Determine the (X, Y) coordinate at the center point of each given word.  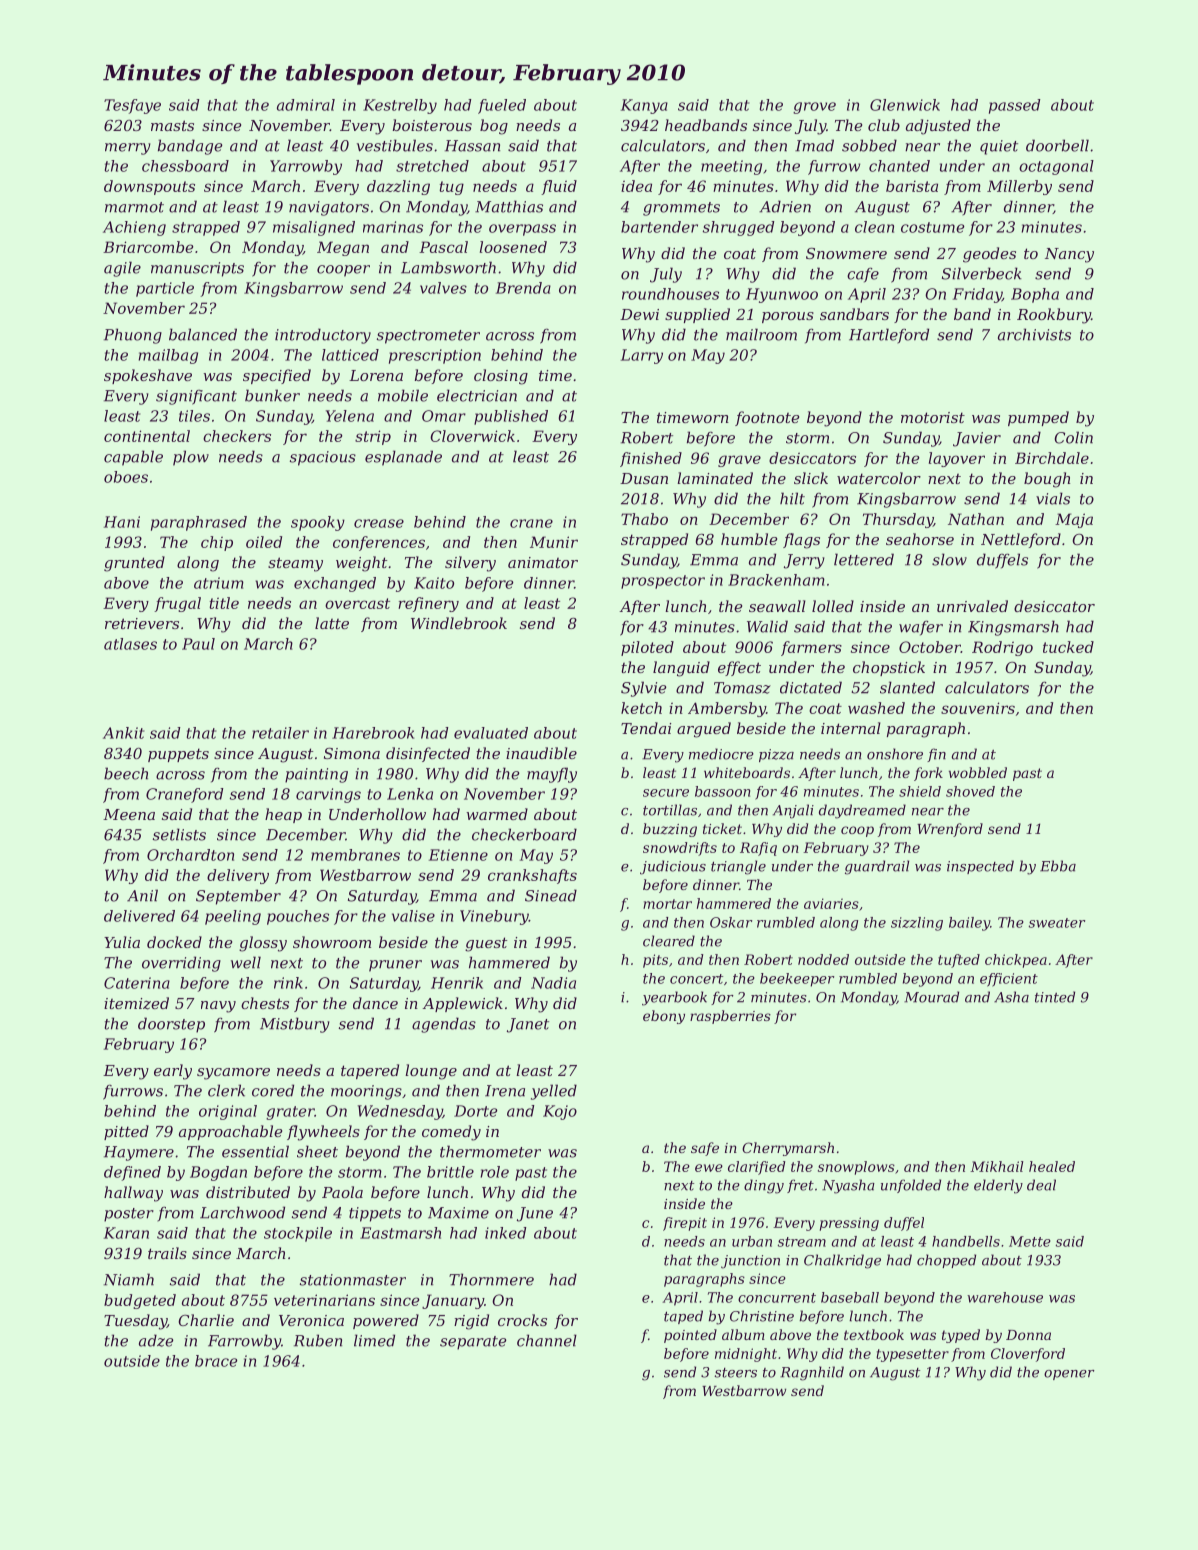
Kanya (644, 106)
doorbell (1057, 145)
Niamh (129, 1279)
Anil (142, 895)
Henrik (457, 983)
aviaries (831, 903)
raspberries (730, 1017)
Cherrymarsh (788, 1149)
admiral (306, 105)
